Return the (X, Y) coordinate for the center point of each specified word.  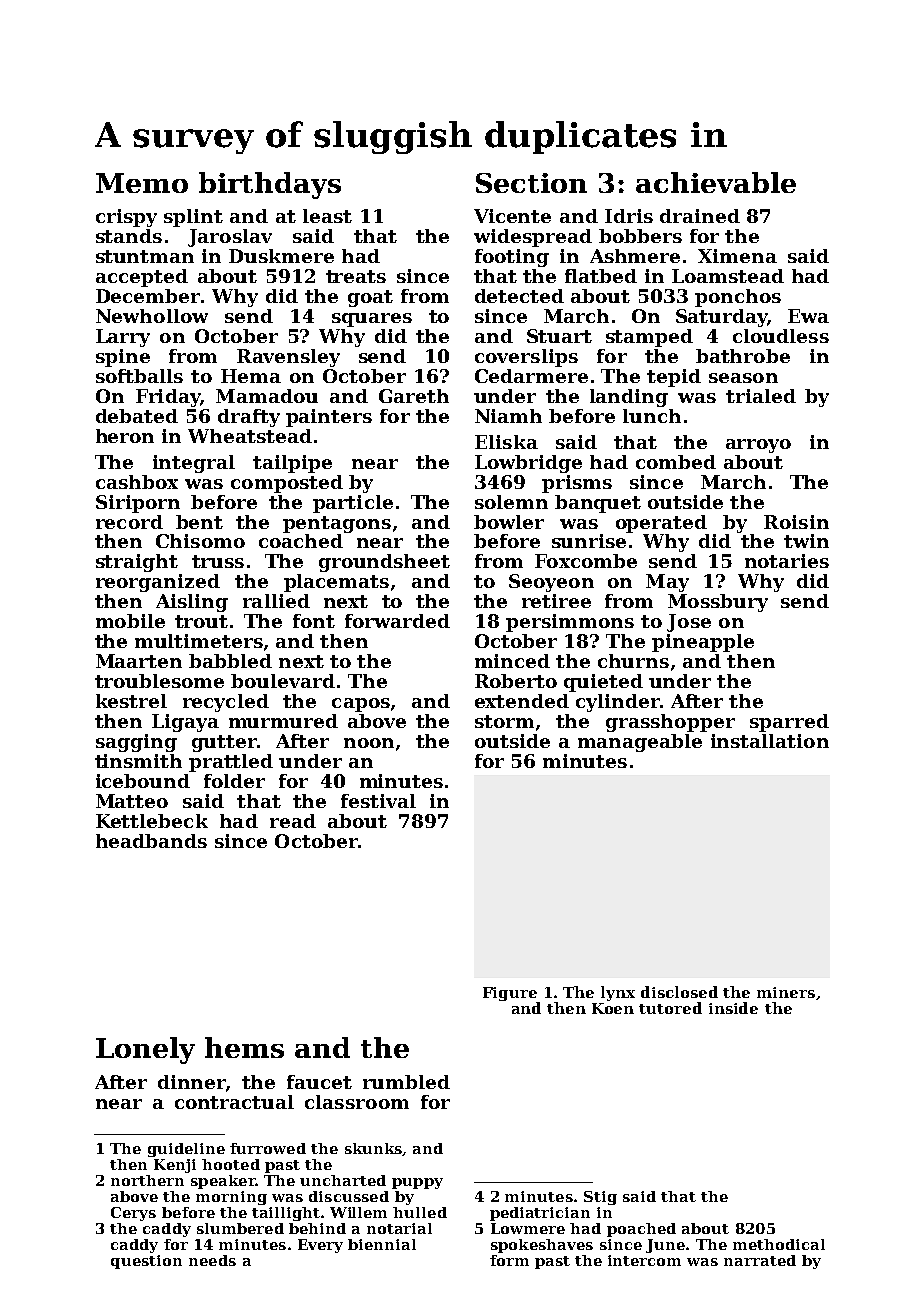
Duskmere (281, 256)
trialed (761, 396)
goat (370, 298)
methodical (779, 1244)
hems (244, 1047)
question (146, 1262)
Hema (251, 376)
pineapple (703, 643)
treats (356, 276)
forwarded (397, 621)
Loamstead (728, 276)
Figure (510, 994)
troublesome (159, 681)
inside (733, 1008)
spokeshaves (542, 1246)
